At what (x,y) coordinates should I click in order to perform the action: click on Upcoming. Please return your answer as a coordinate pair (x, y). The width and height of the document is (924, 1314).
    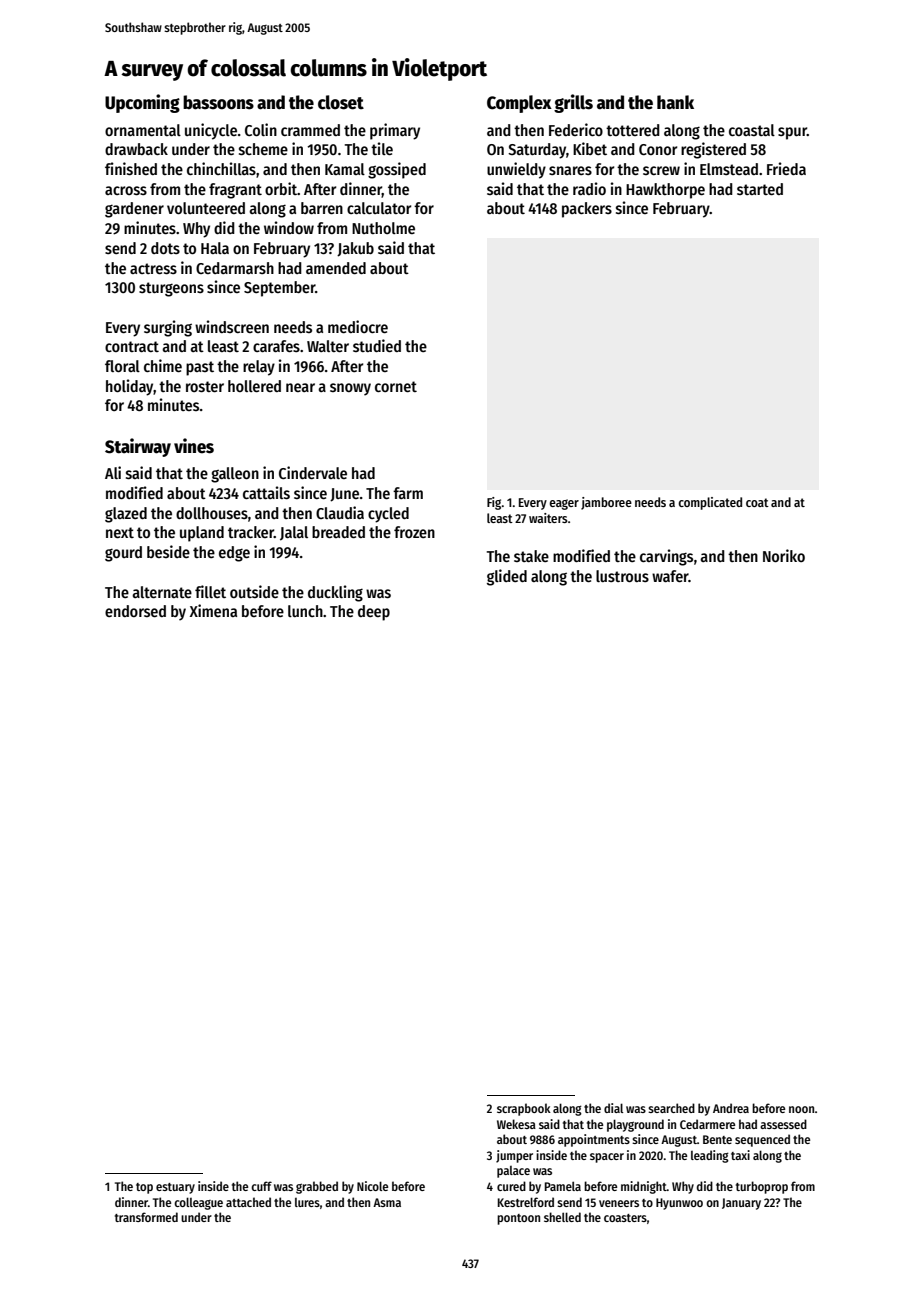
    Looking at the image, I should click on (142, 103).
